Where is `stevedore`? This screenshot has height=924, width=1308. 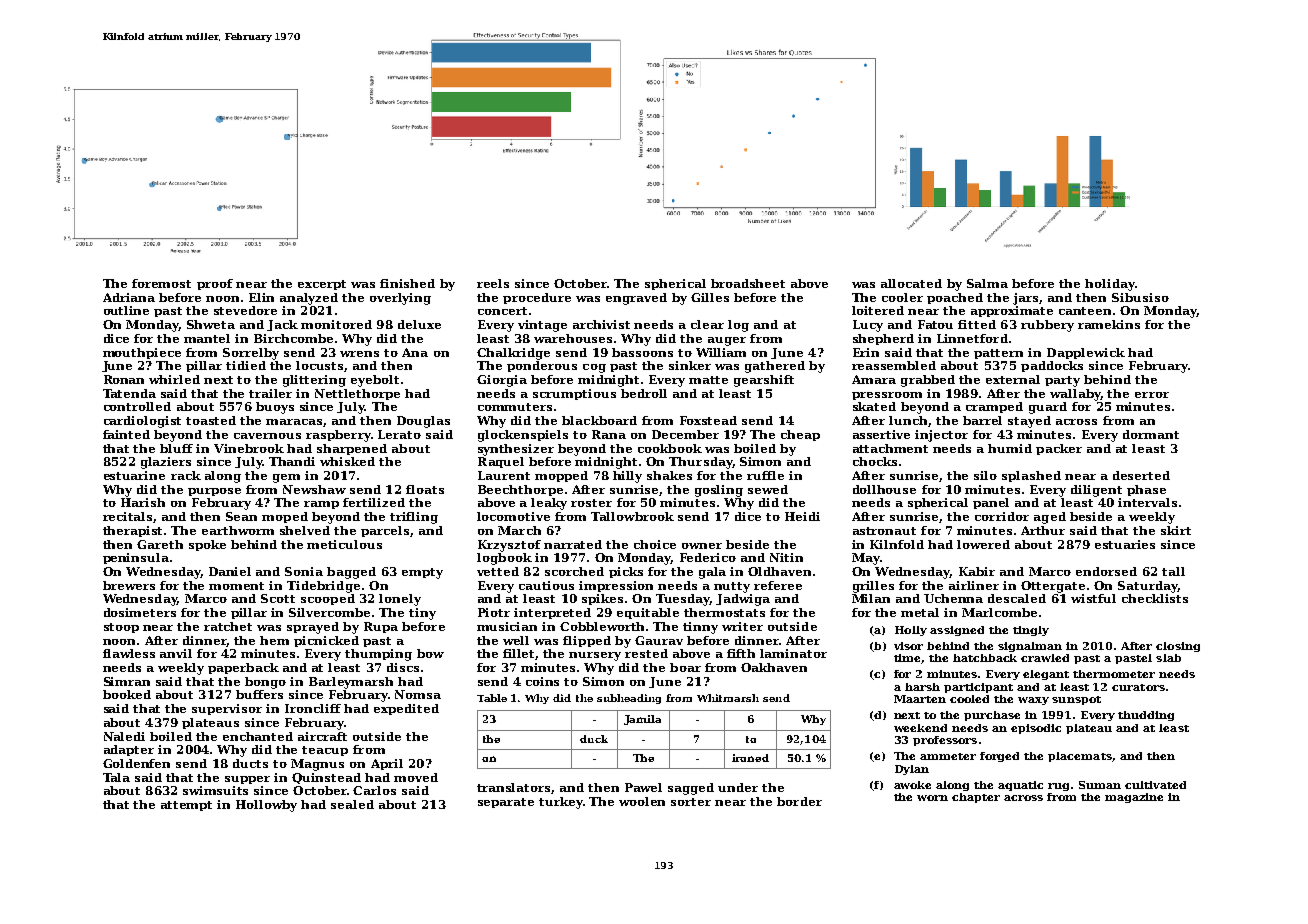
stevedore is located at coordinates (245, 310).
